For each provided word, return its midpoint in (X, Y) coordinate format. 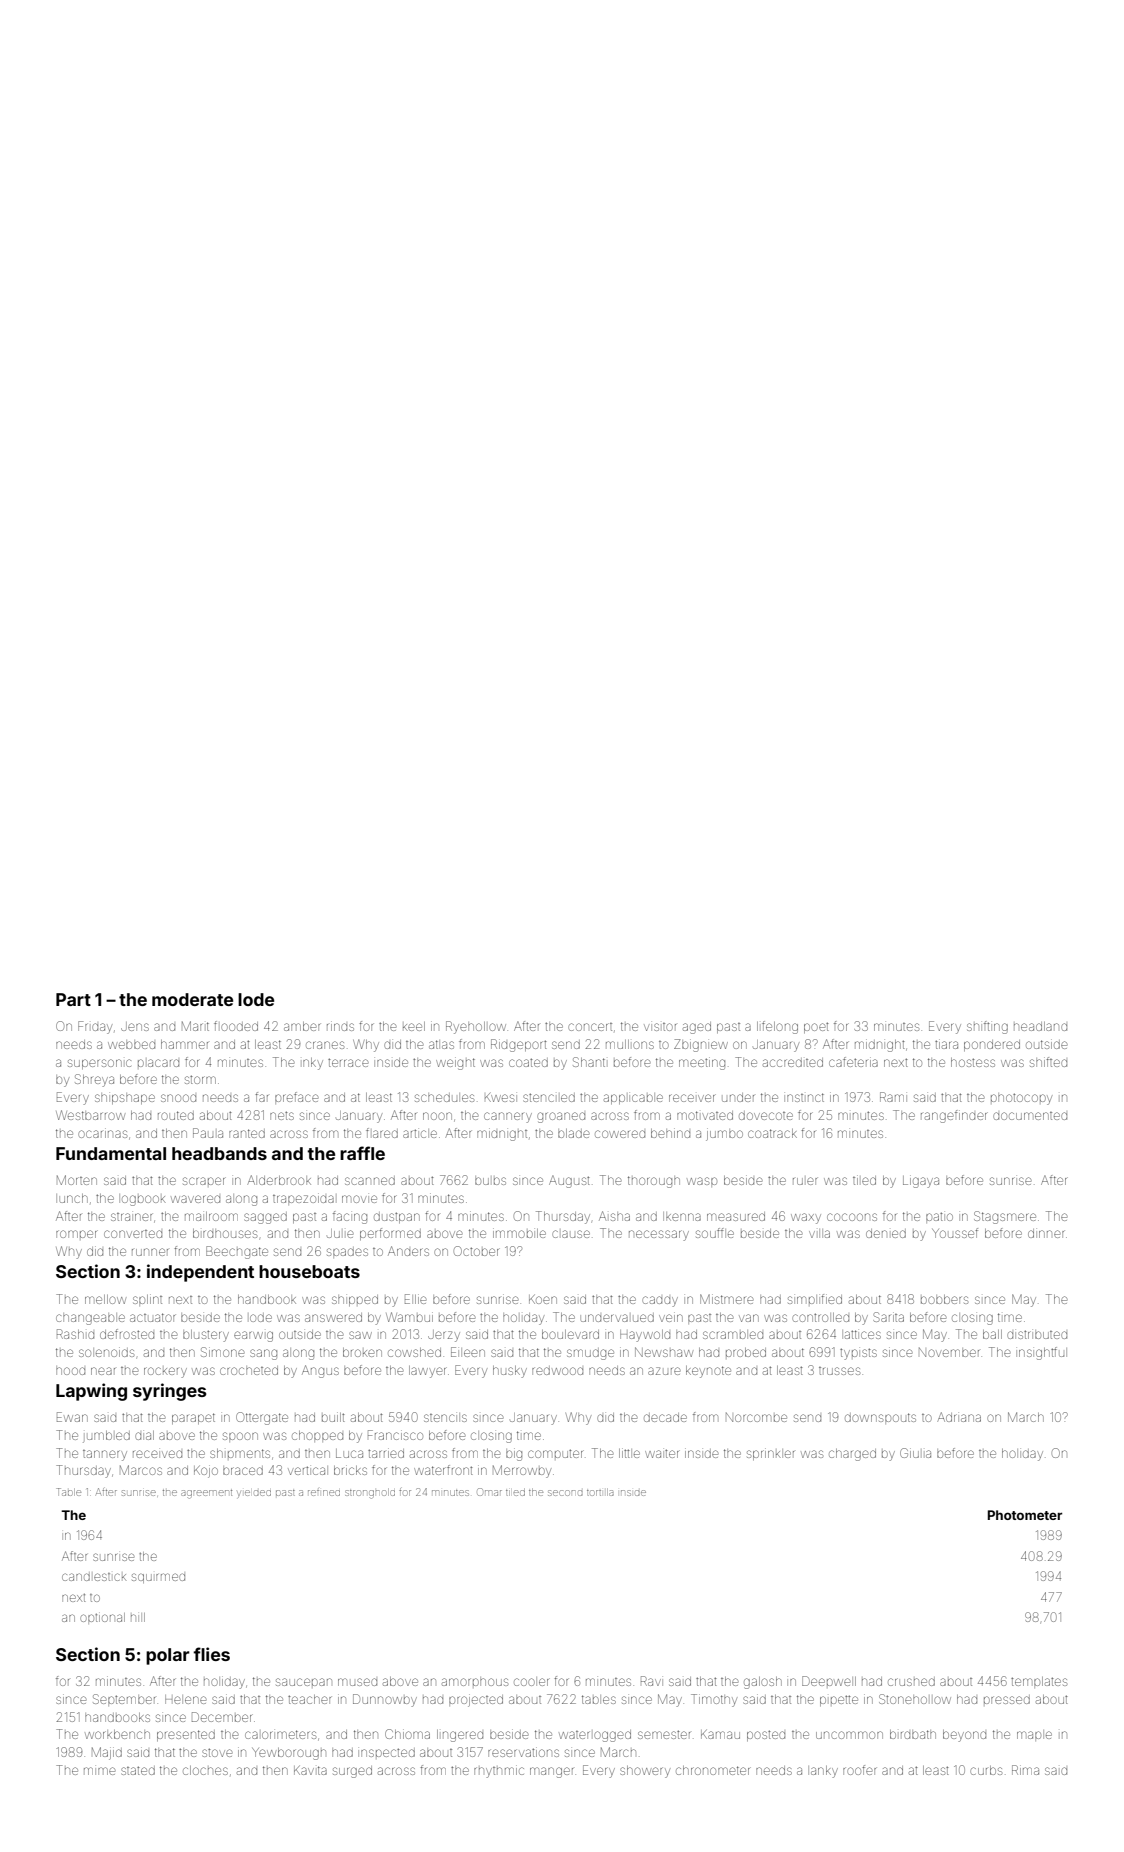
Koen (543, 1299)
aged (697, 1028)
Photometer (1025, 1515)
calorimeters (280, 1734)
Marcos (141, 1470)
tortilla (600, 1492)
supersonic (99, 1064)
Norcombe (756, 1417)
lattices (861, 1334)
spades (347, 1252)
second (565, 1493)
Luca (349, 1453)
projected (476, 1701)
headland (1040, 1026)
